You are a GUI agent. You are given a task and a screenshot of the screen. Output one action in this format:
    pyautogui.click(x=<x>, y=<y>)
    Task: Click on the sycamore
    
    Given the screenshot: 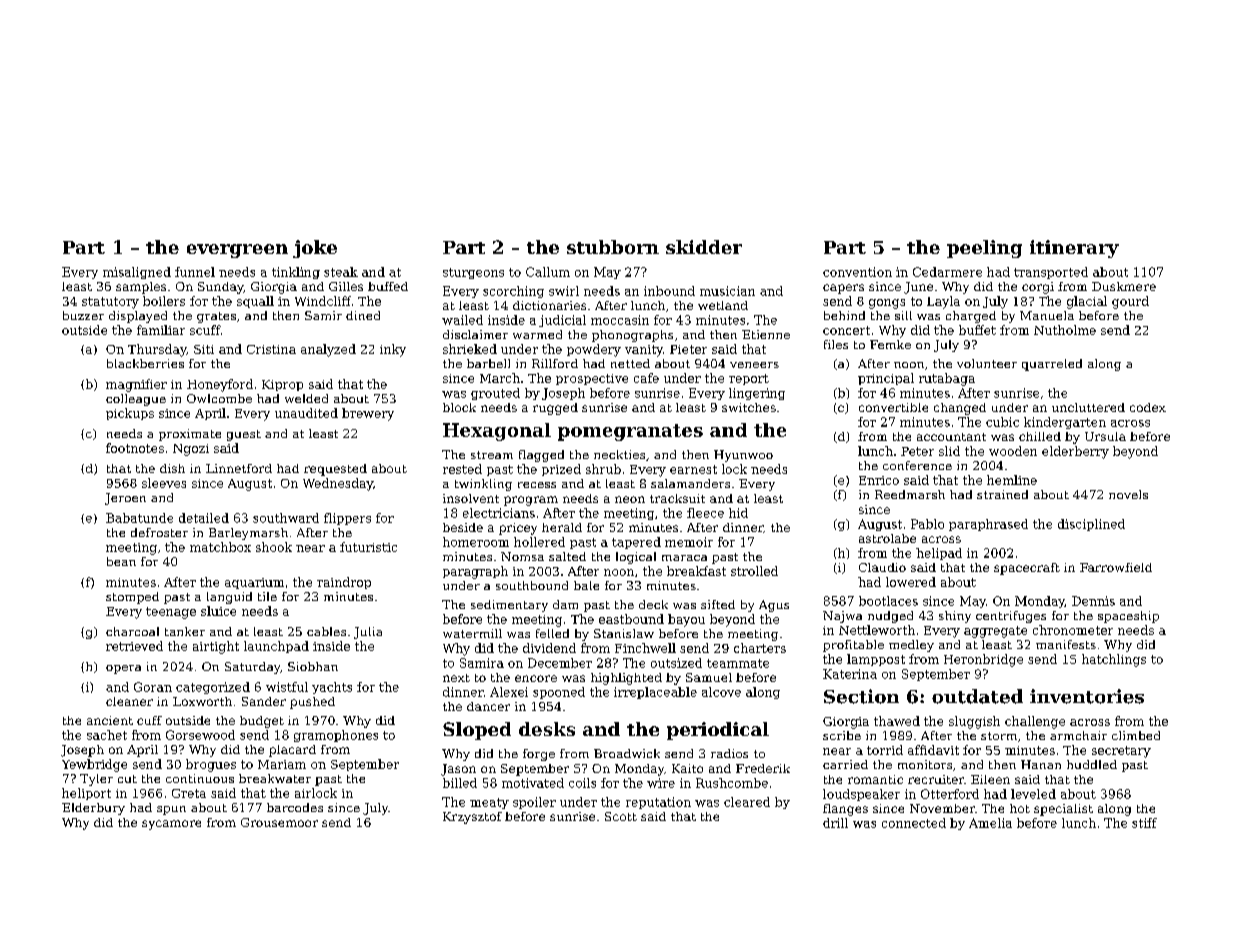 What is the action you would take?
    pyautogui.click(x=171, y=825)
